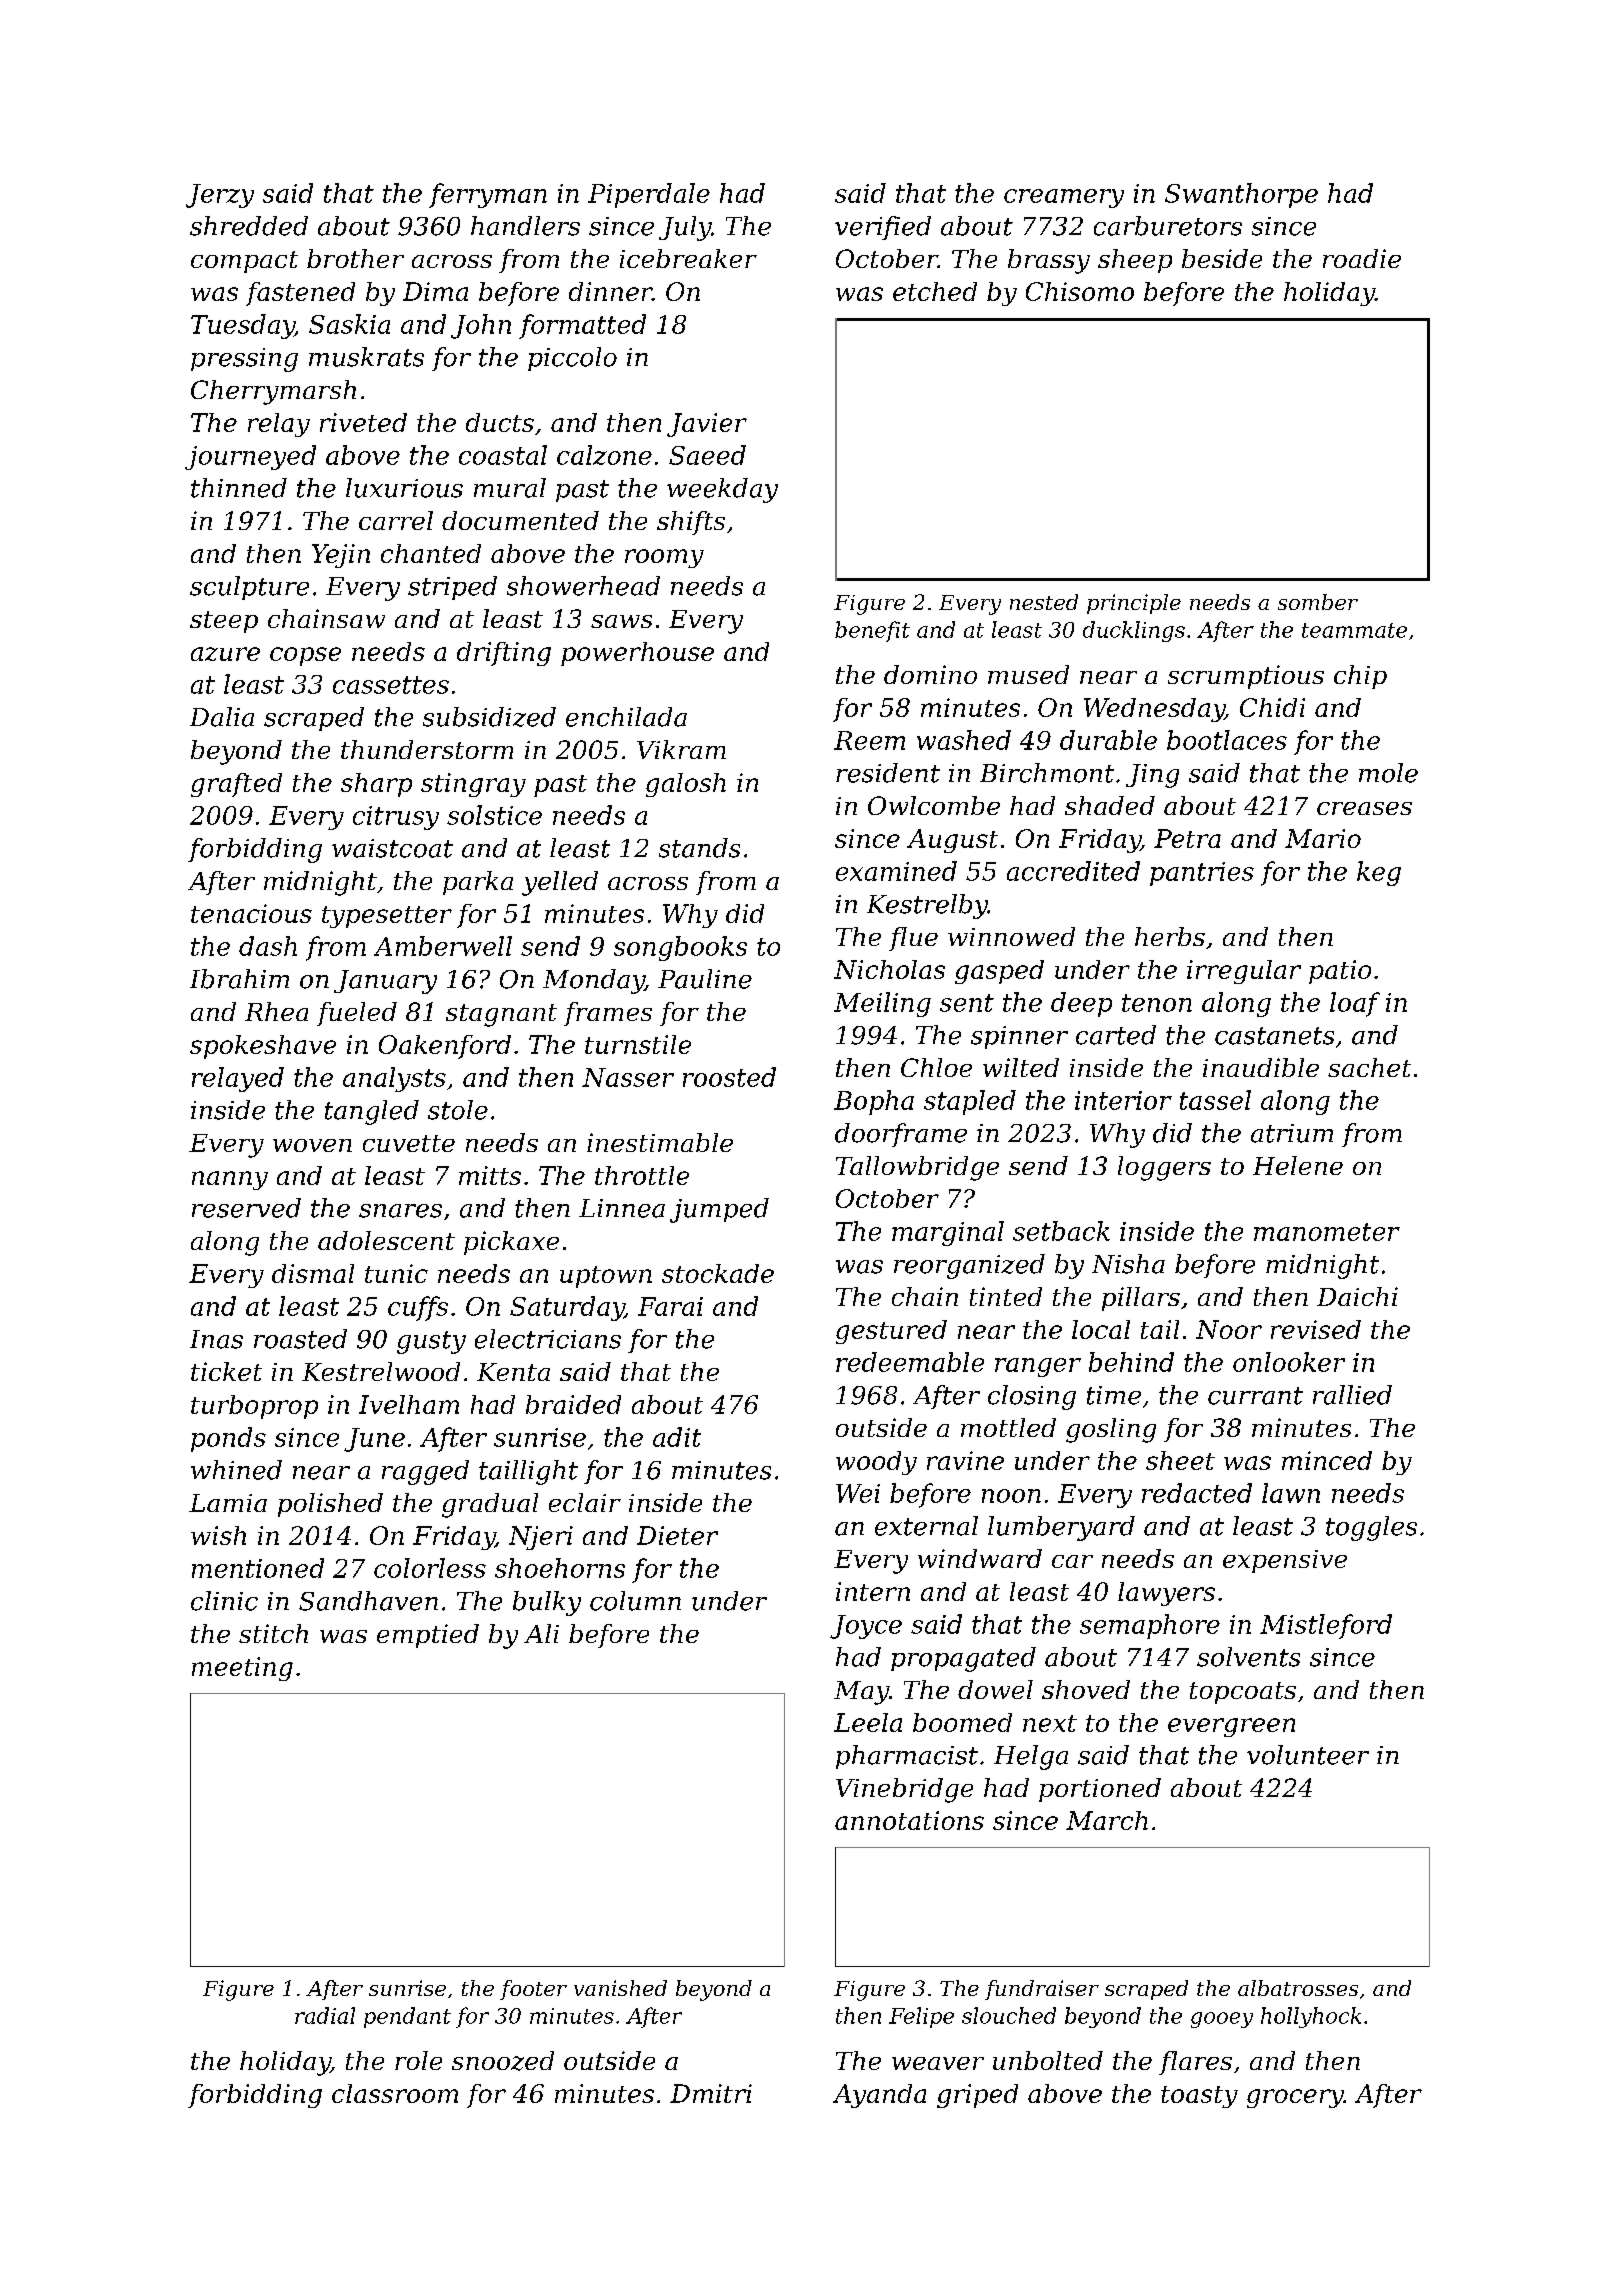 The height and width of the document is (2292, 1620). What do you see at coordinates (409, 1404) in the document?
I see `Ivelham` at bounding box center [409, 1404].
